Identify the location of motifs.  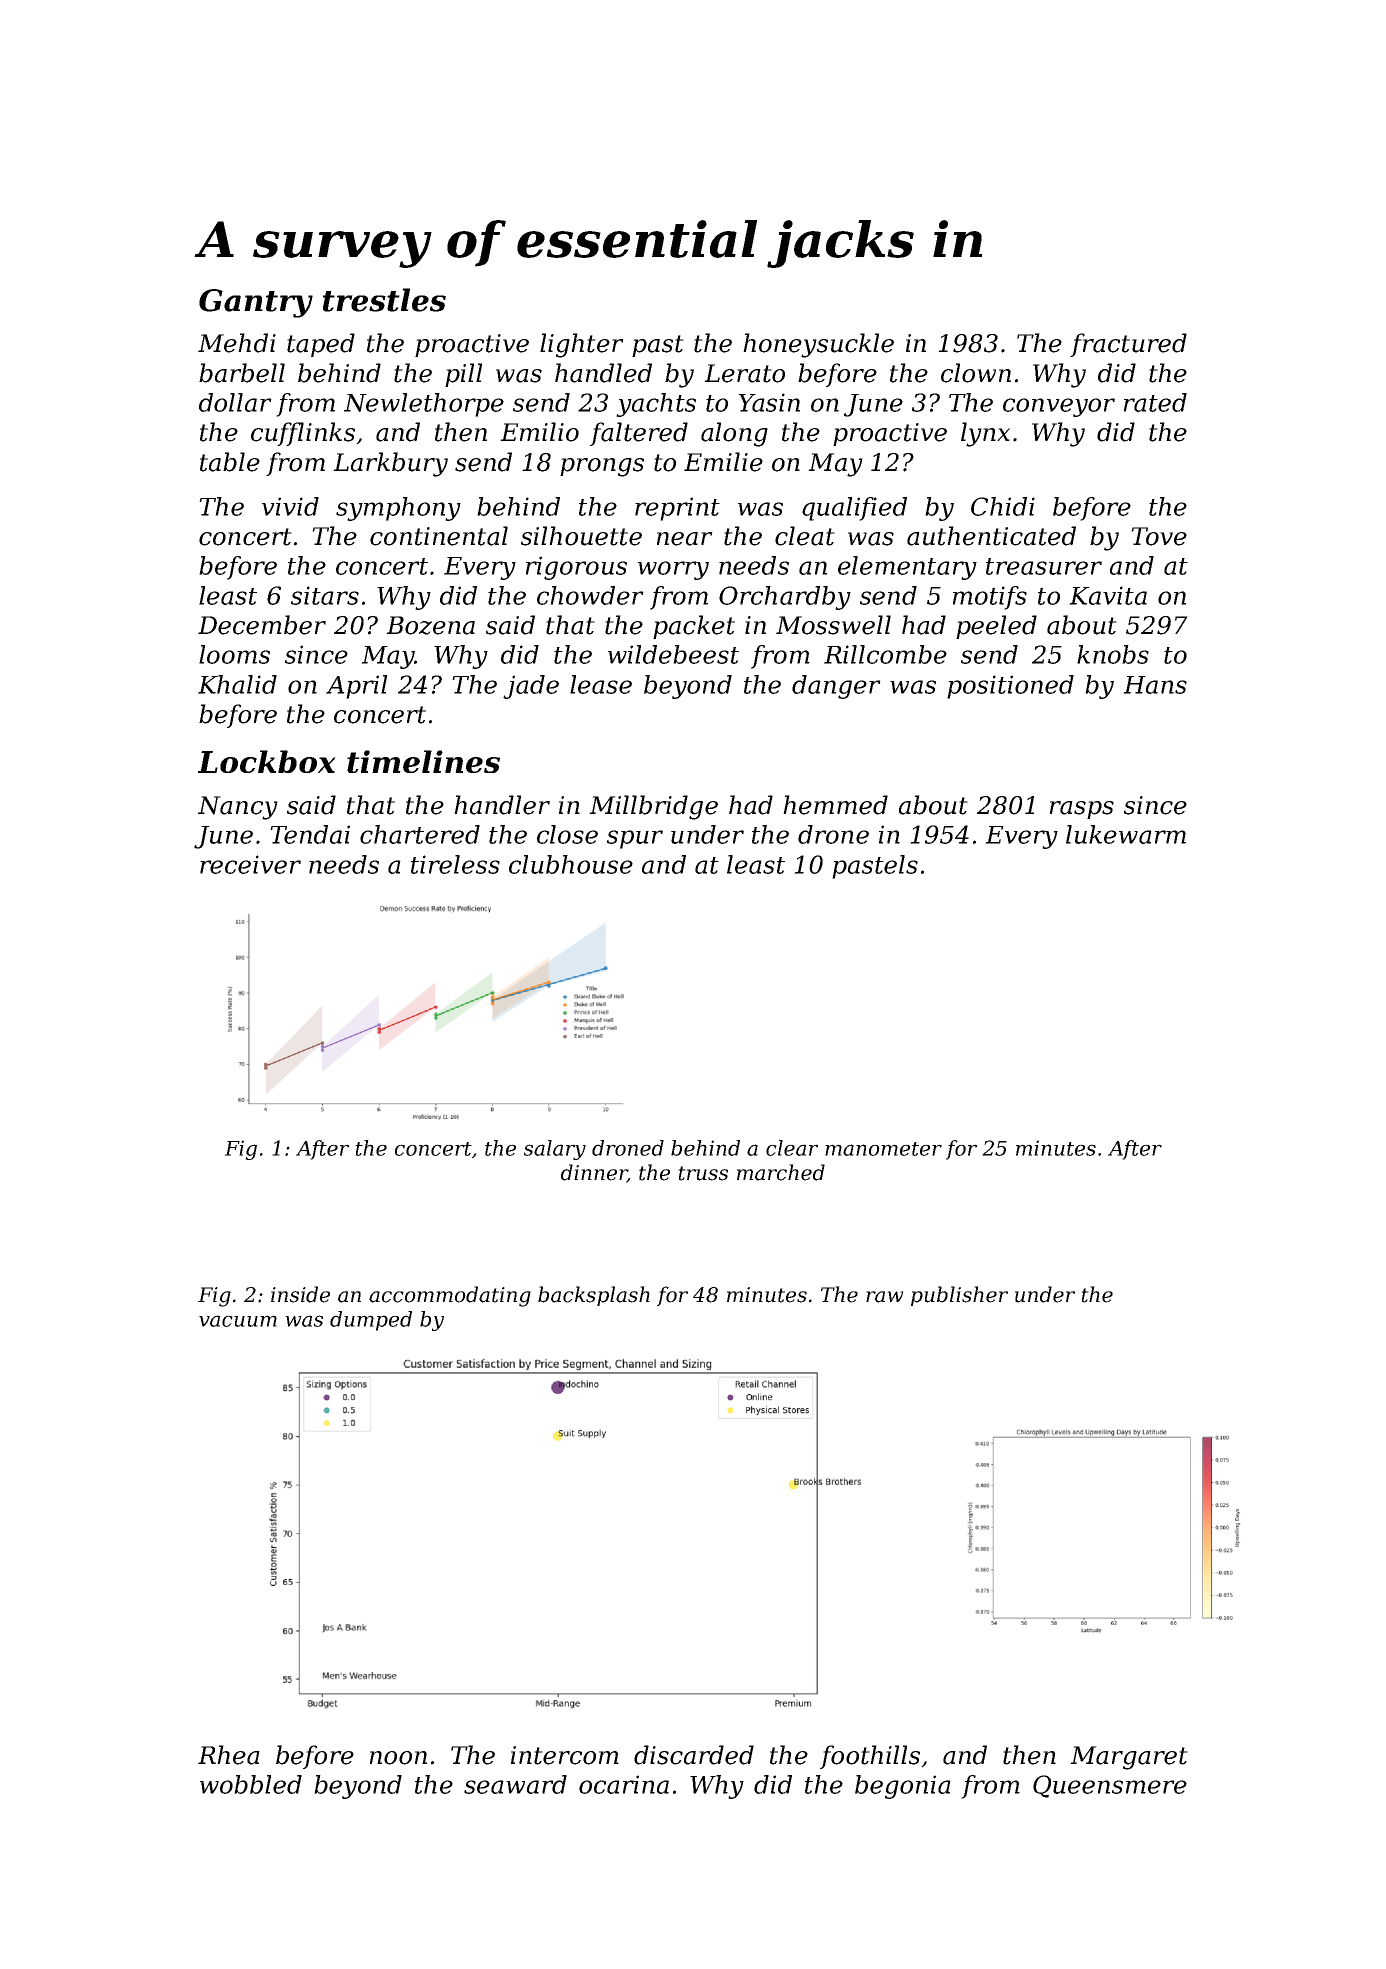
(990, 598).
